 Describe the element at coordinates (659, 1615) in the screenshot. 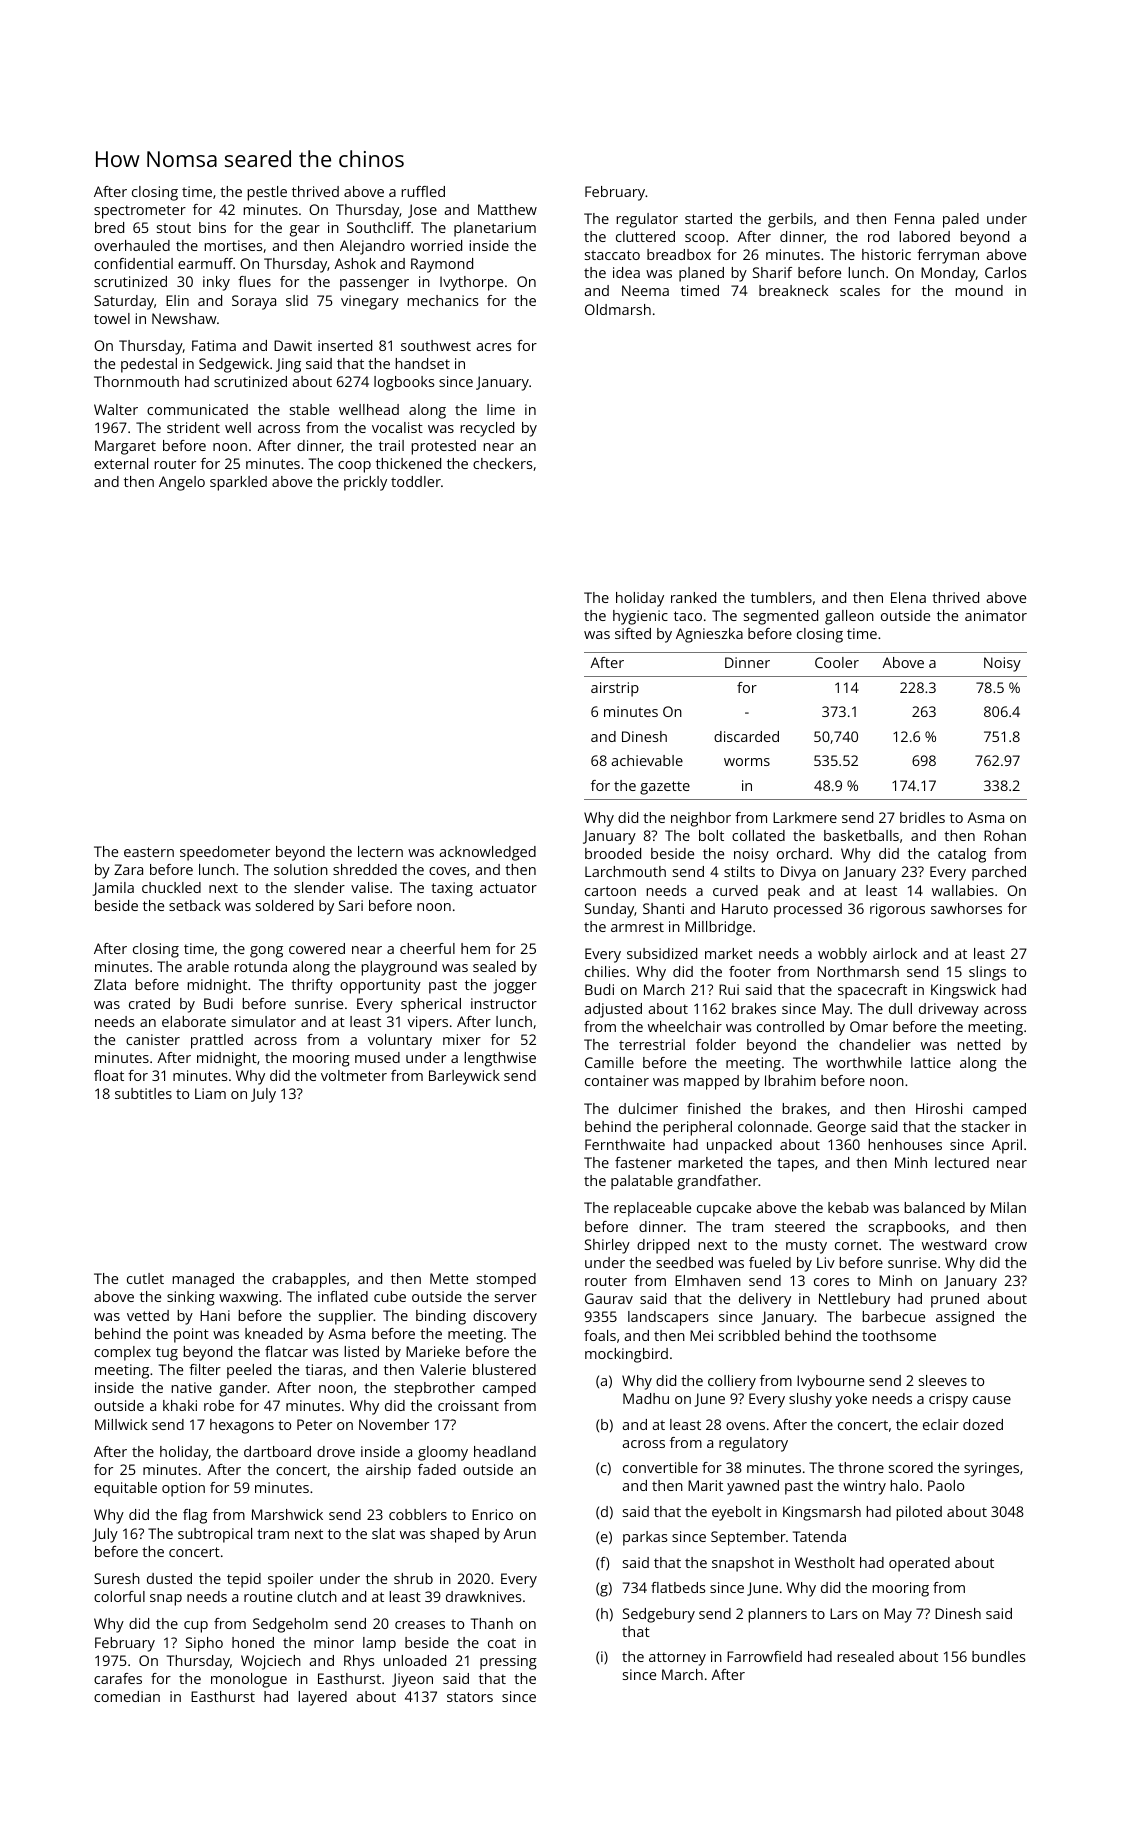

I see `Sedgebury` at that location.
